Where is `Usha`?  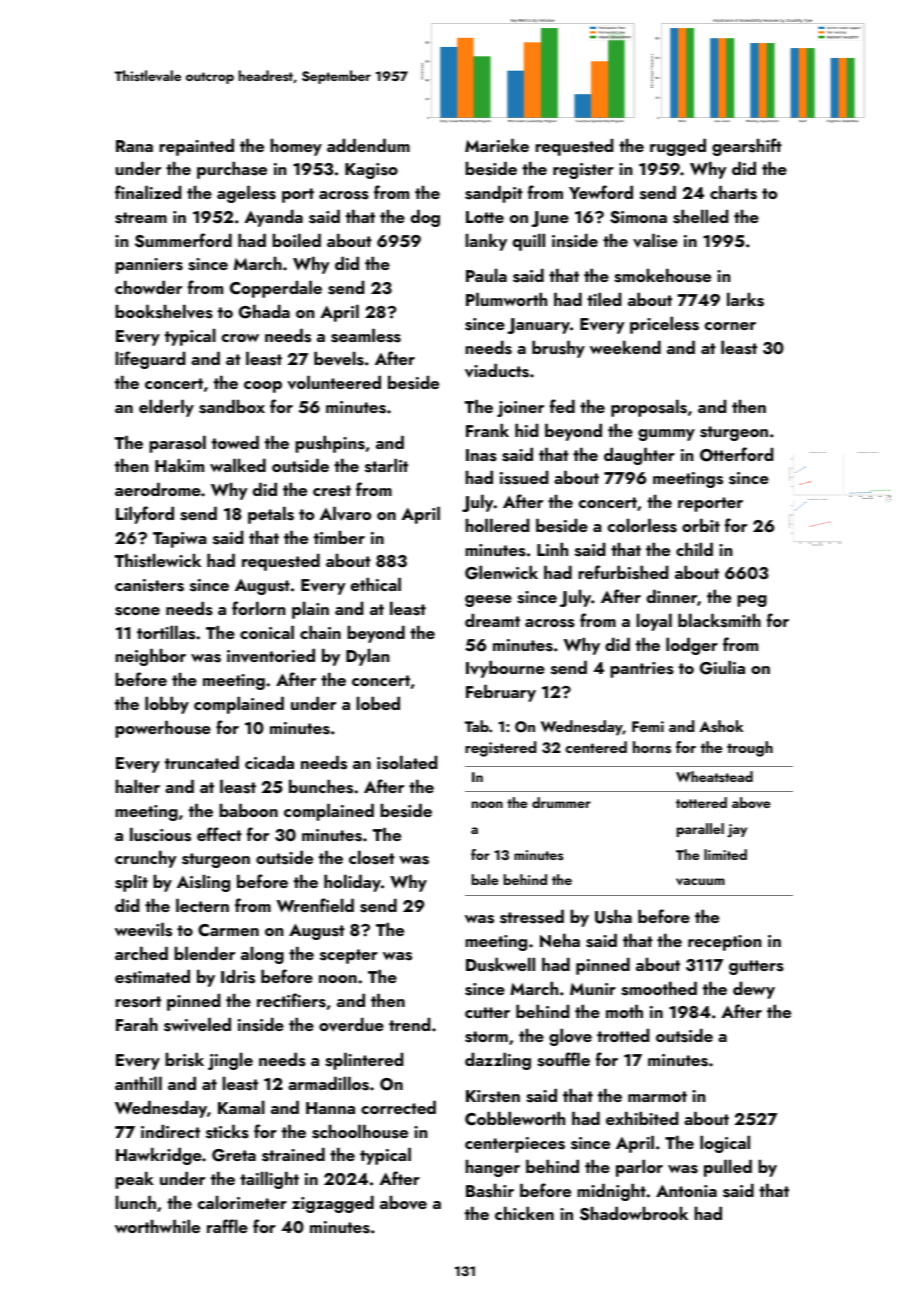
Usha is located at coordinates (613, 916).
